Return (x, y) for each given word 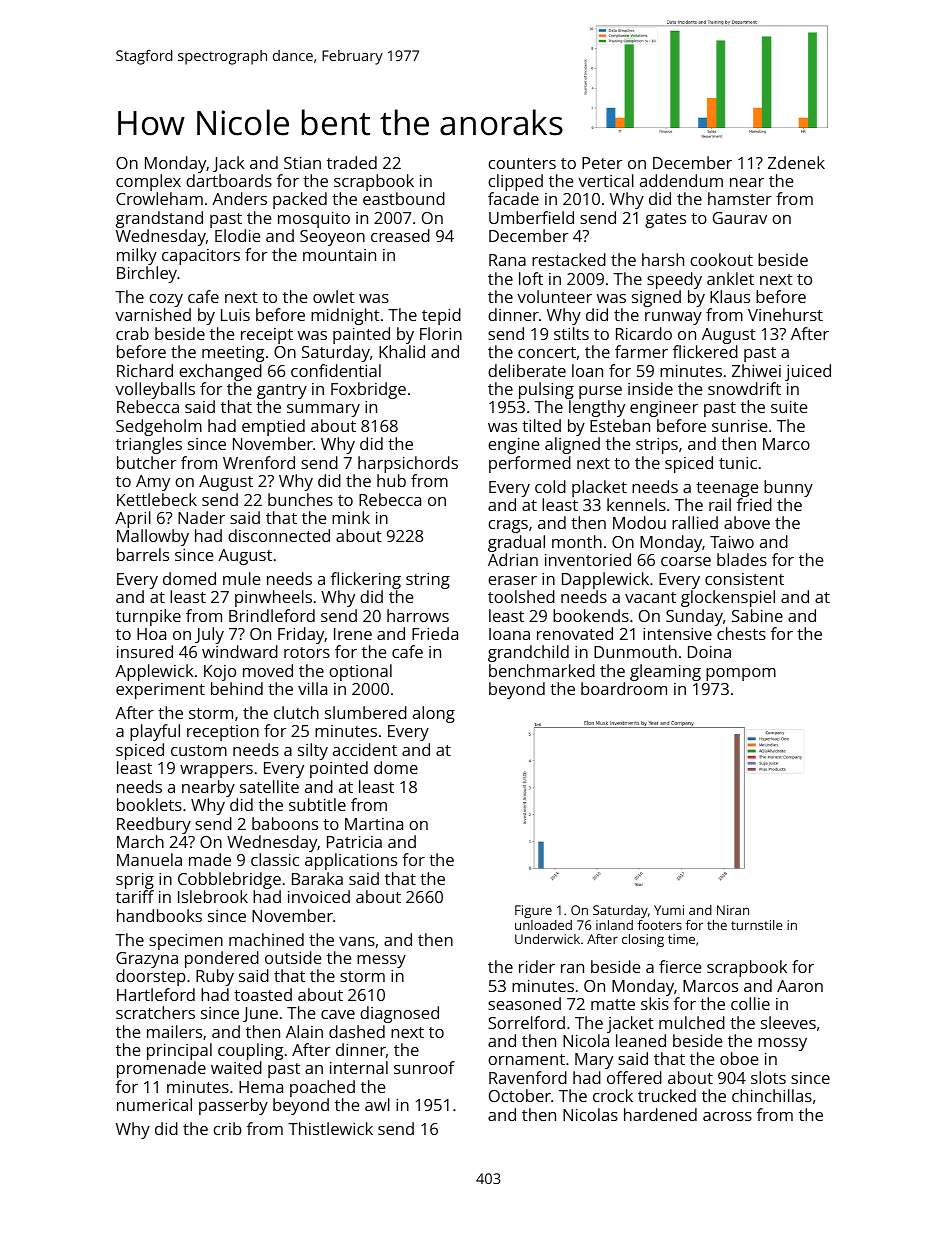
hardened (660, 1114)
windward (240, 651)
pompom (741, 674)
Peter (602, 163)
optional (360, 672)
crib (227, 1128)
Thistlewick (330, 1128)
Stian (302, 163)
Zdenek (796, 162)
